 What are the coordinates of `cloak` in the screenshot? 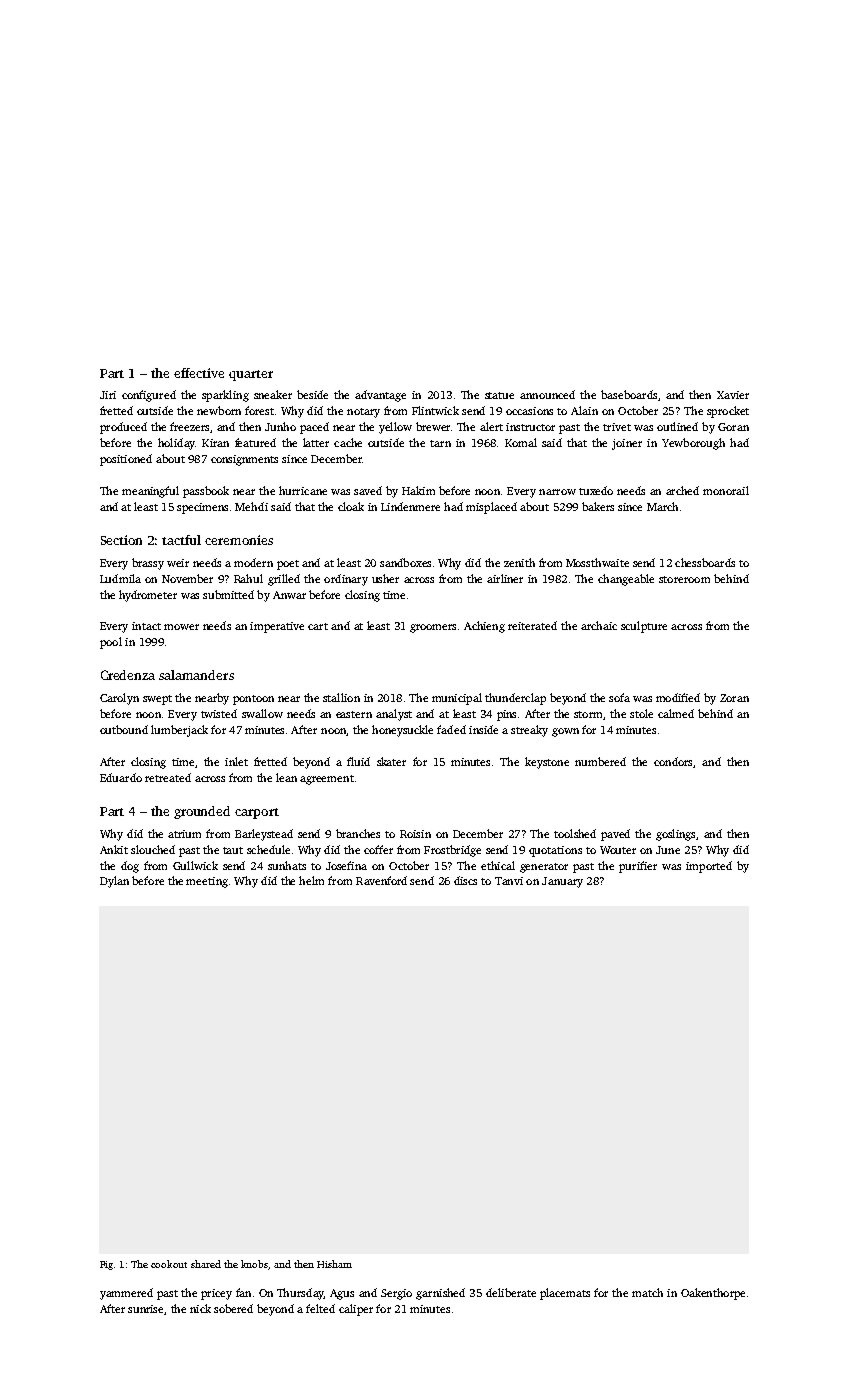 It's located at (351, 506).
